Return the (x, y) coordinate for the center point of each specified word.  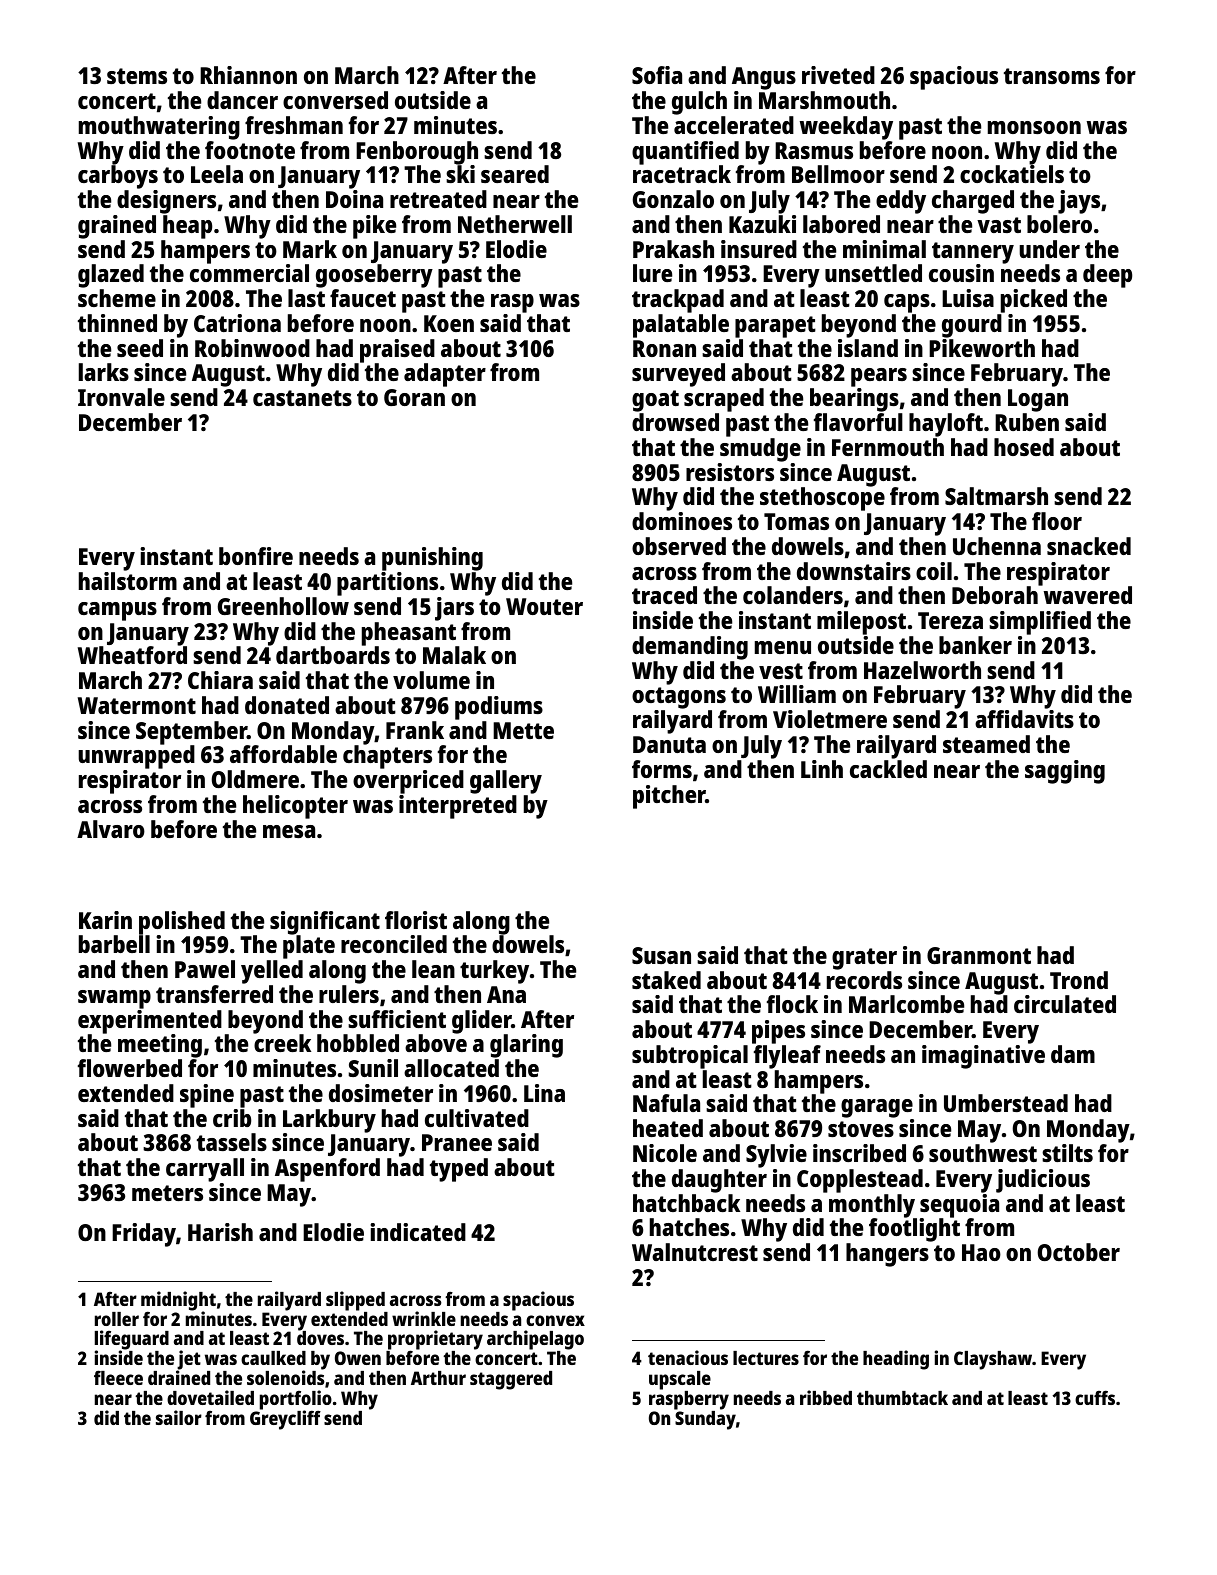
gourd (972, 326)
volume (431, 680)
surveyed (678, 375)
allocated (451, 1068)
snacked (1089, 546)
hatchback (686, 1203)
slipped (355, 1301)
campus (117, 611)
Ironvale (121, 397)
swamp (114, 999)
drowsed (675, 422)
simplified (1040, 623)
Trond (1079, 980)
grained (117, 227)
